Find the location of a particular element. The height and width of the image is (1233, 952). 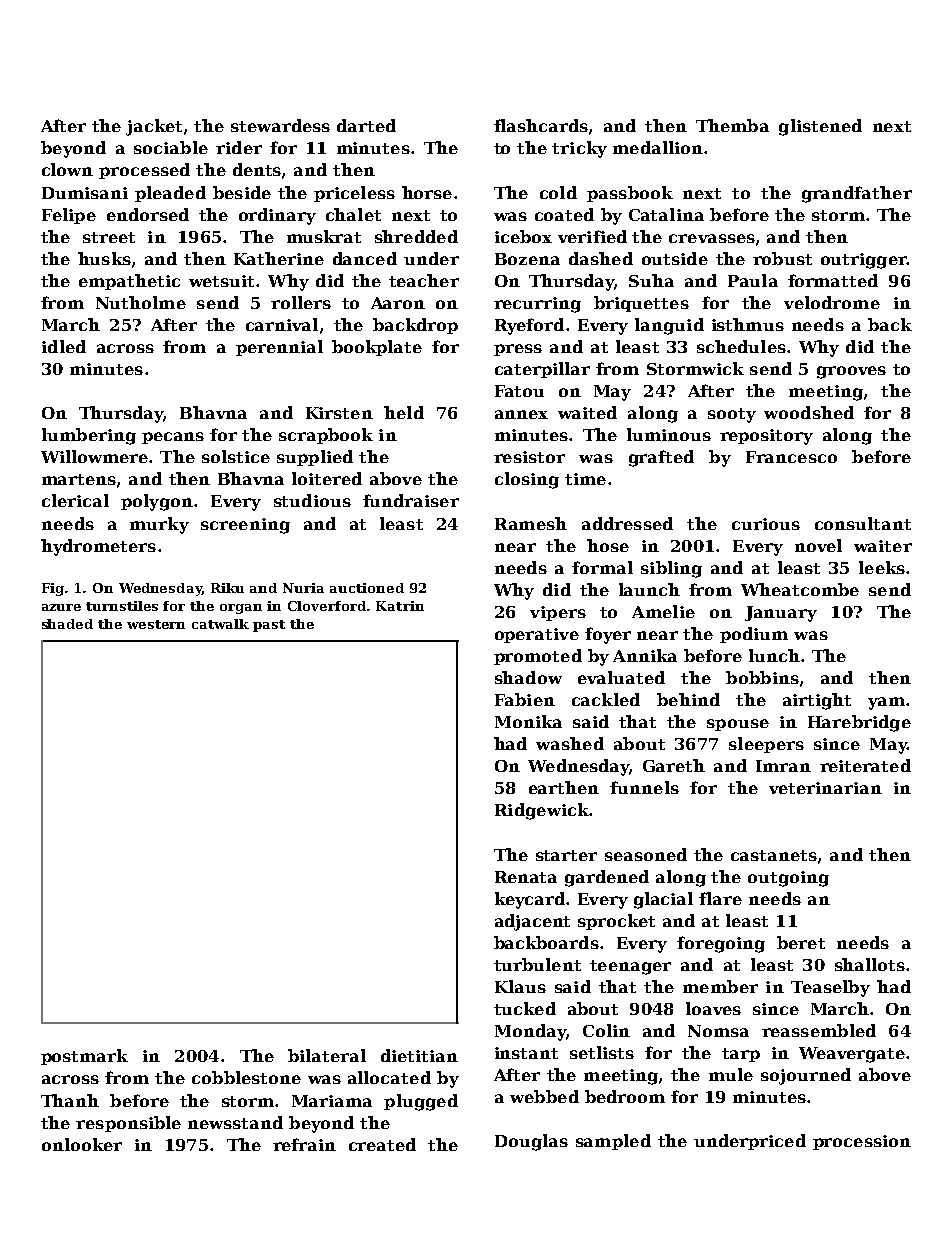

consultant is located at coordinates (863, 523).
